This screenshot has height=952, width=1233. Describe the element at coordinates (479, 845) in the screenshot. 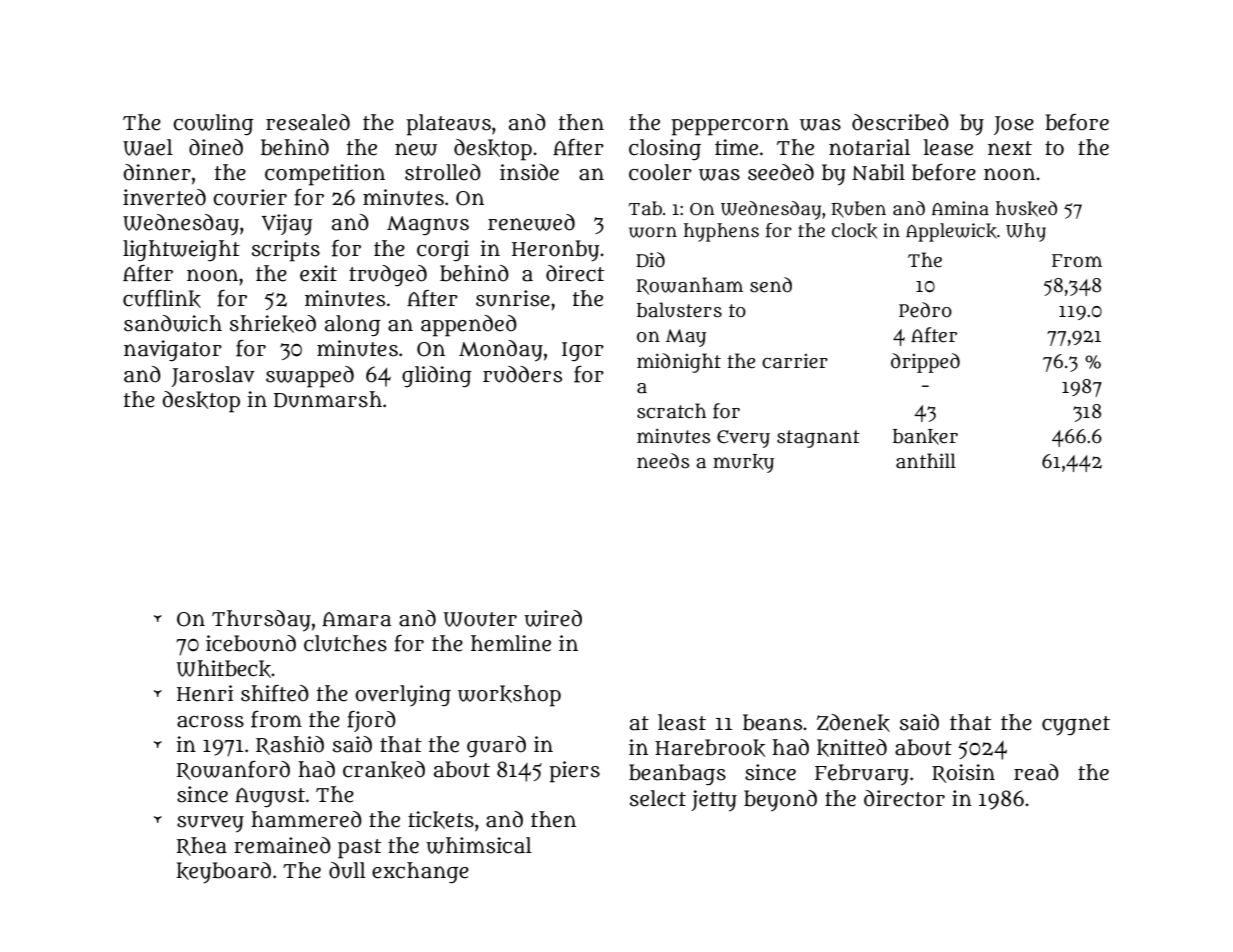

I see `whimsical` at that location.
